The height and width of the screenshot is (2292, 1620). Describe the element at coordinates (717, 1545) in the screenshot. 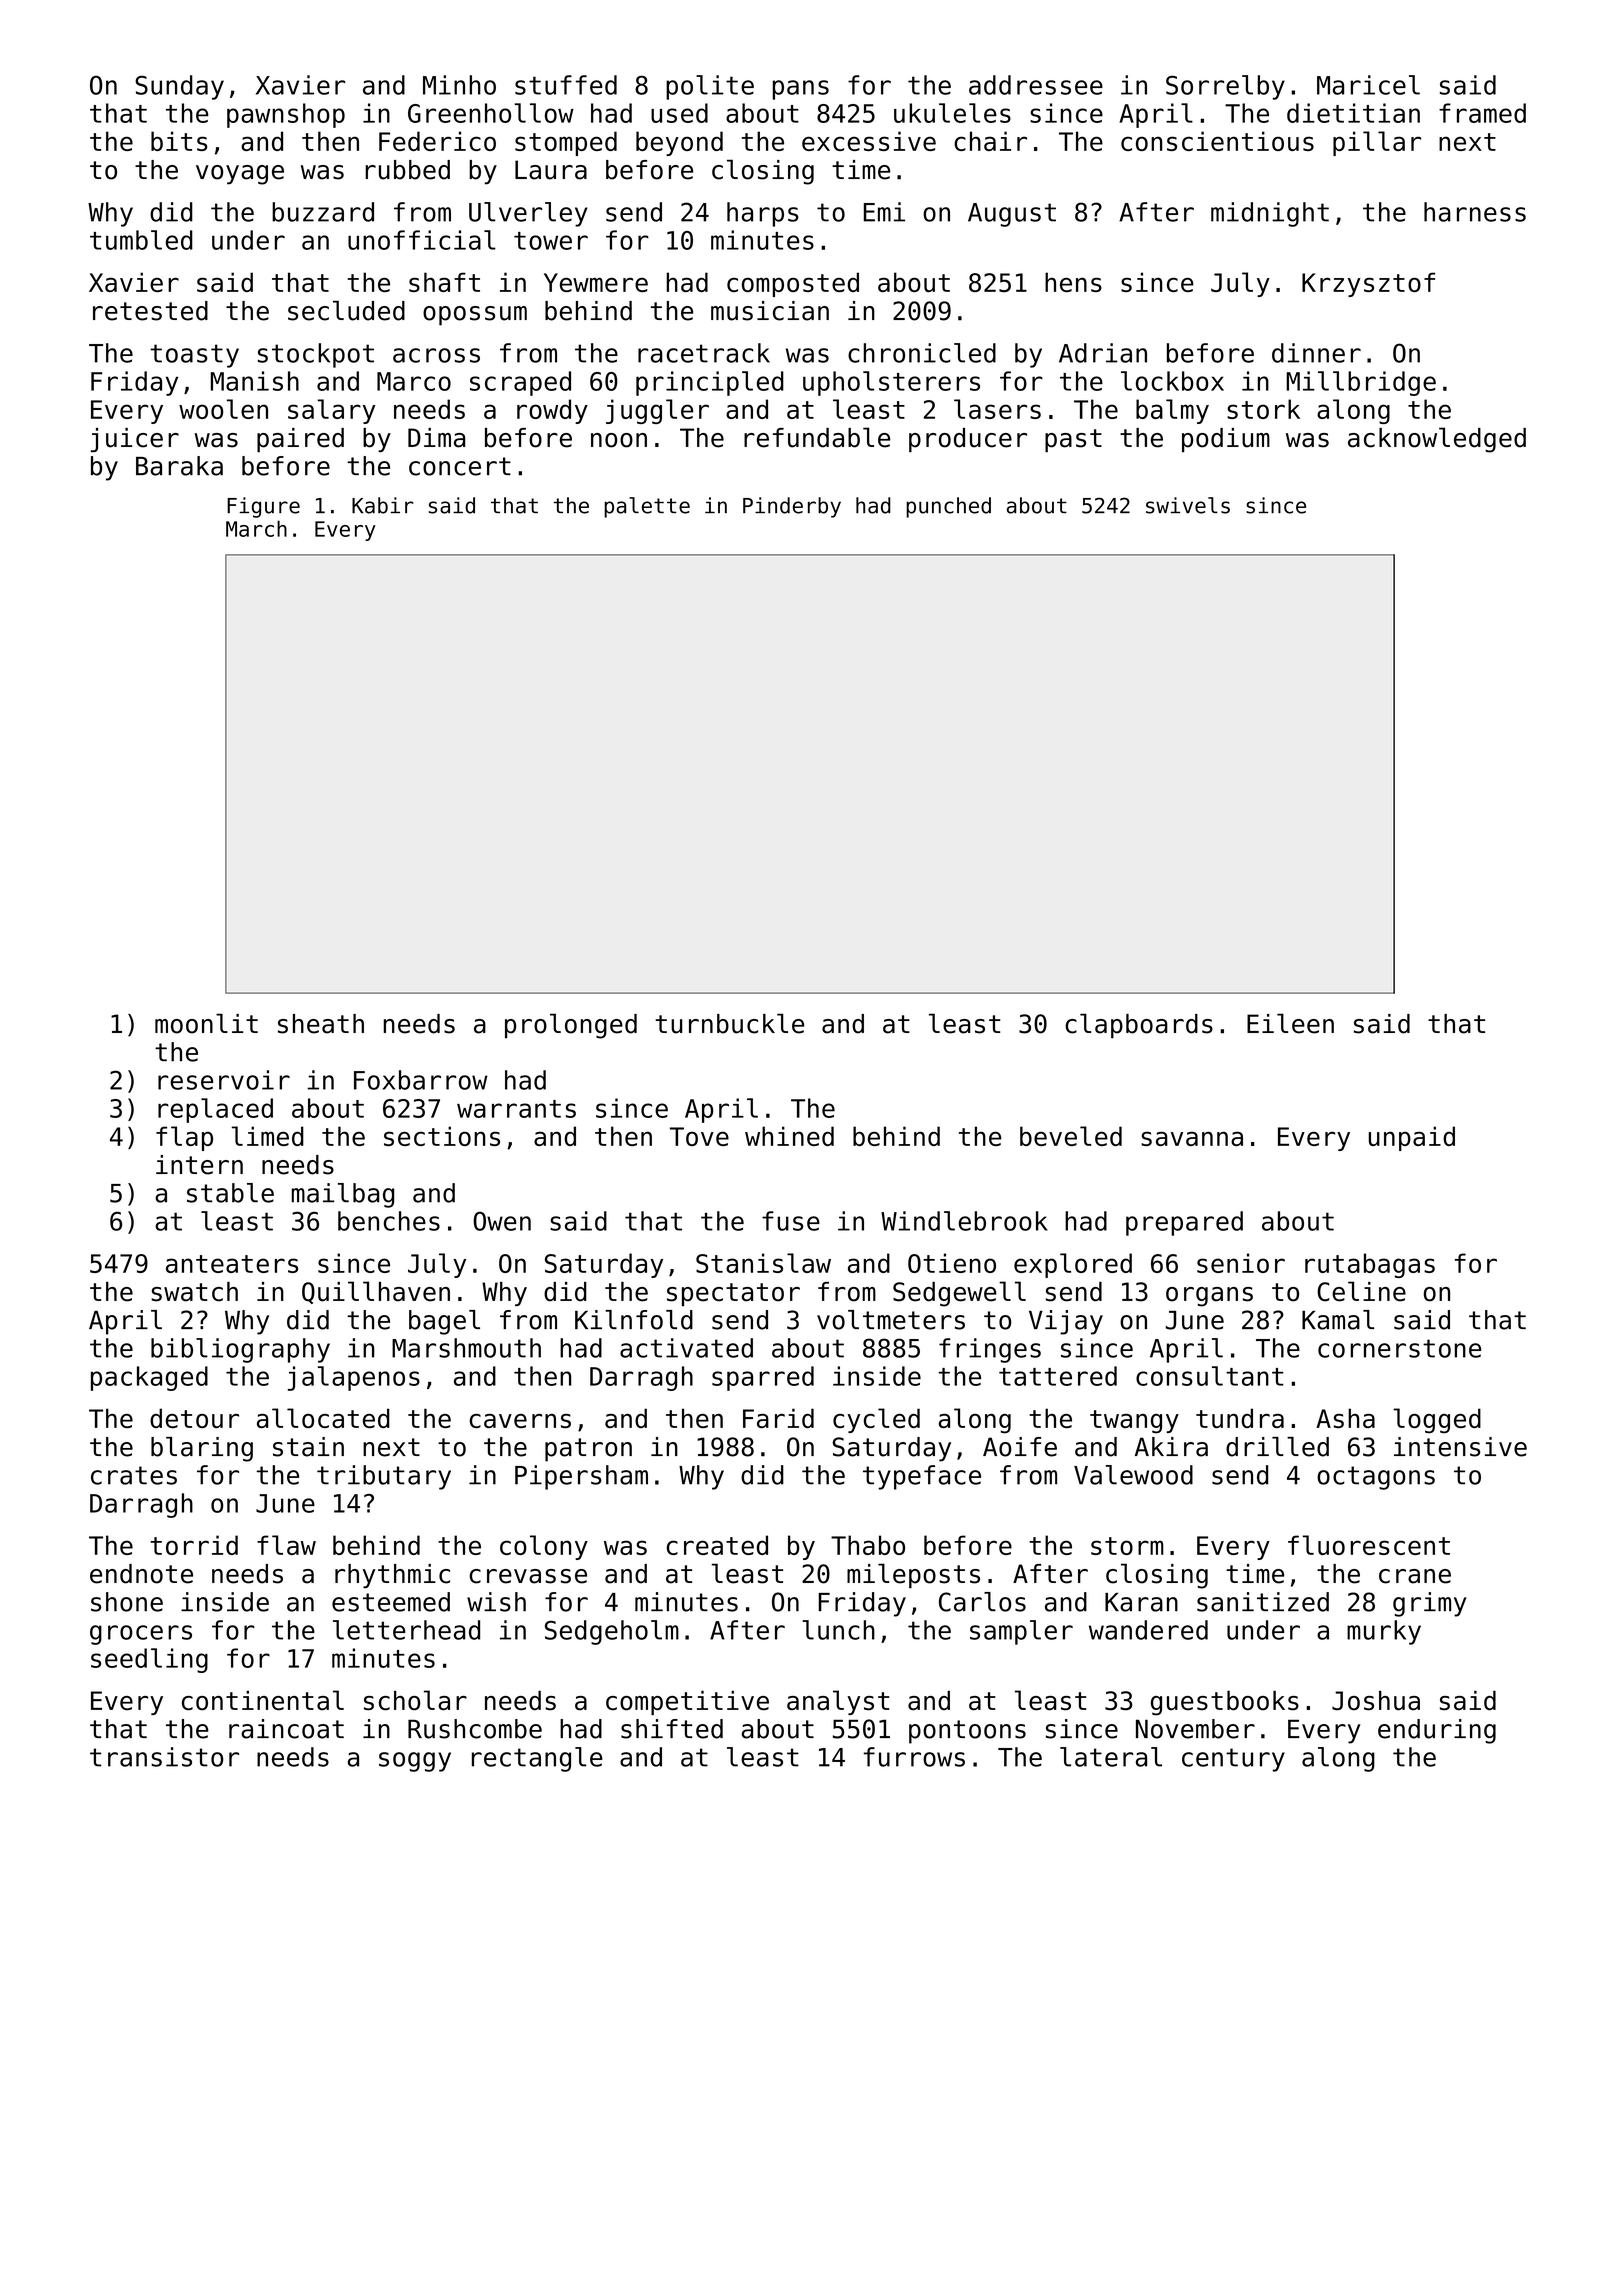

I see `created` at that location.
